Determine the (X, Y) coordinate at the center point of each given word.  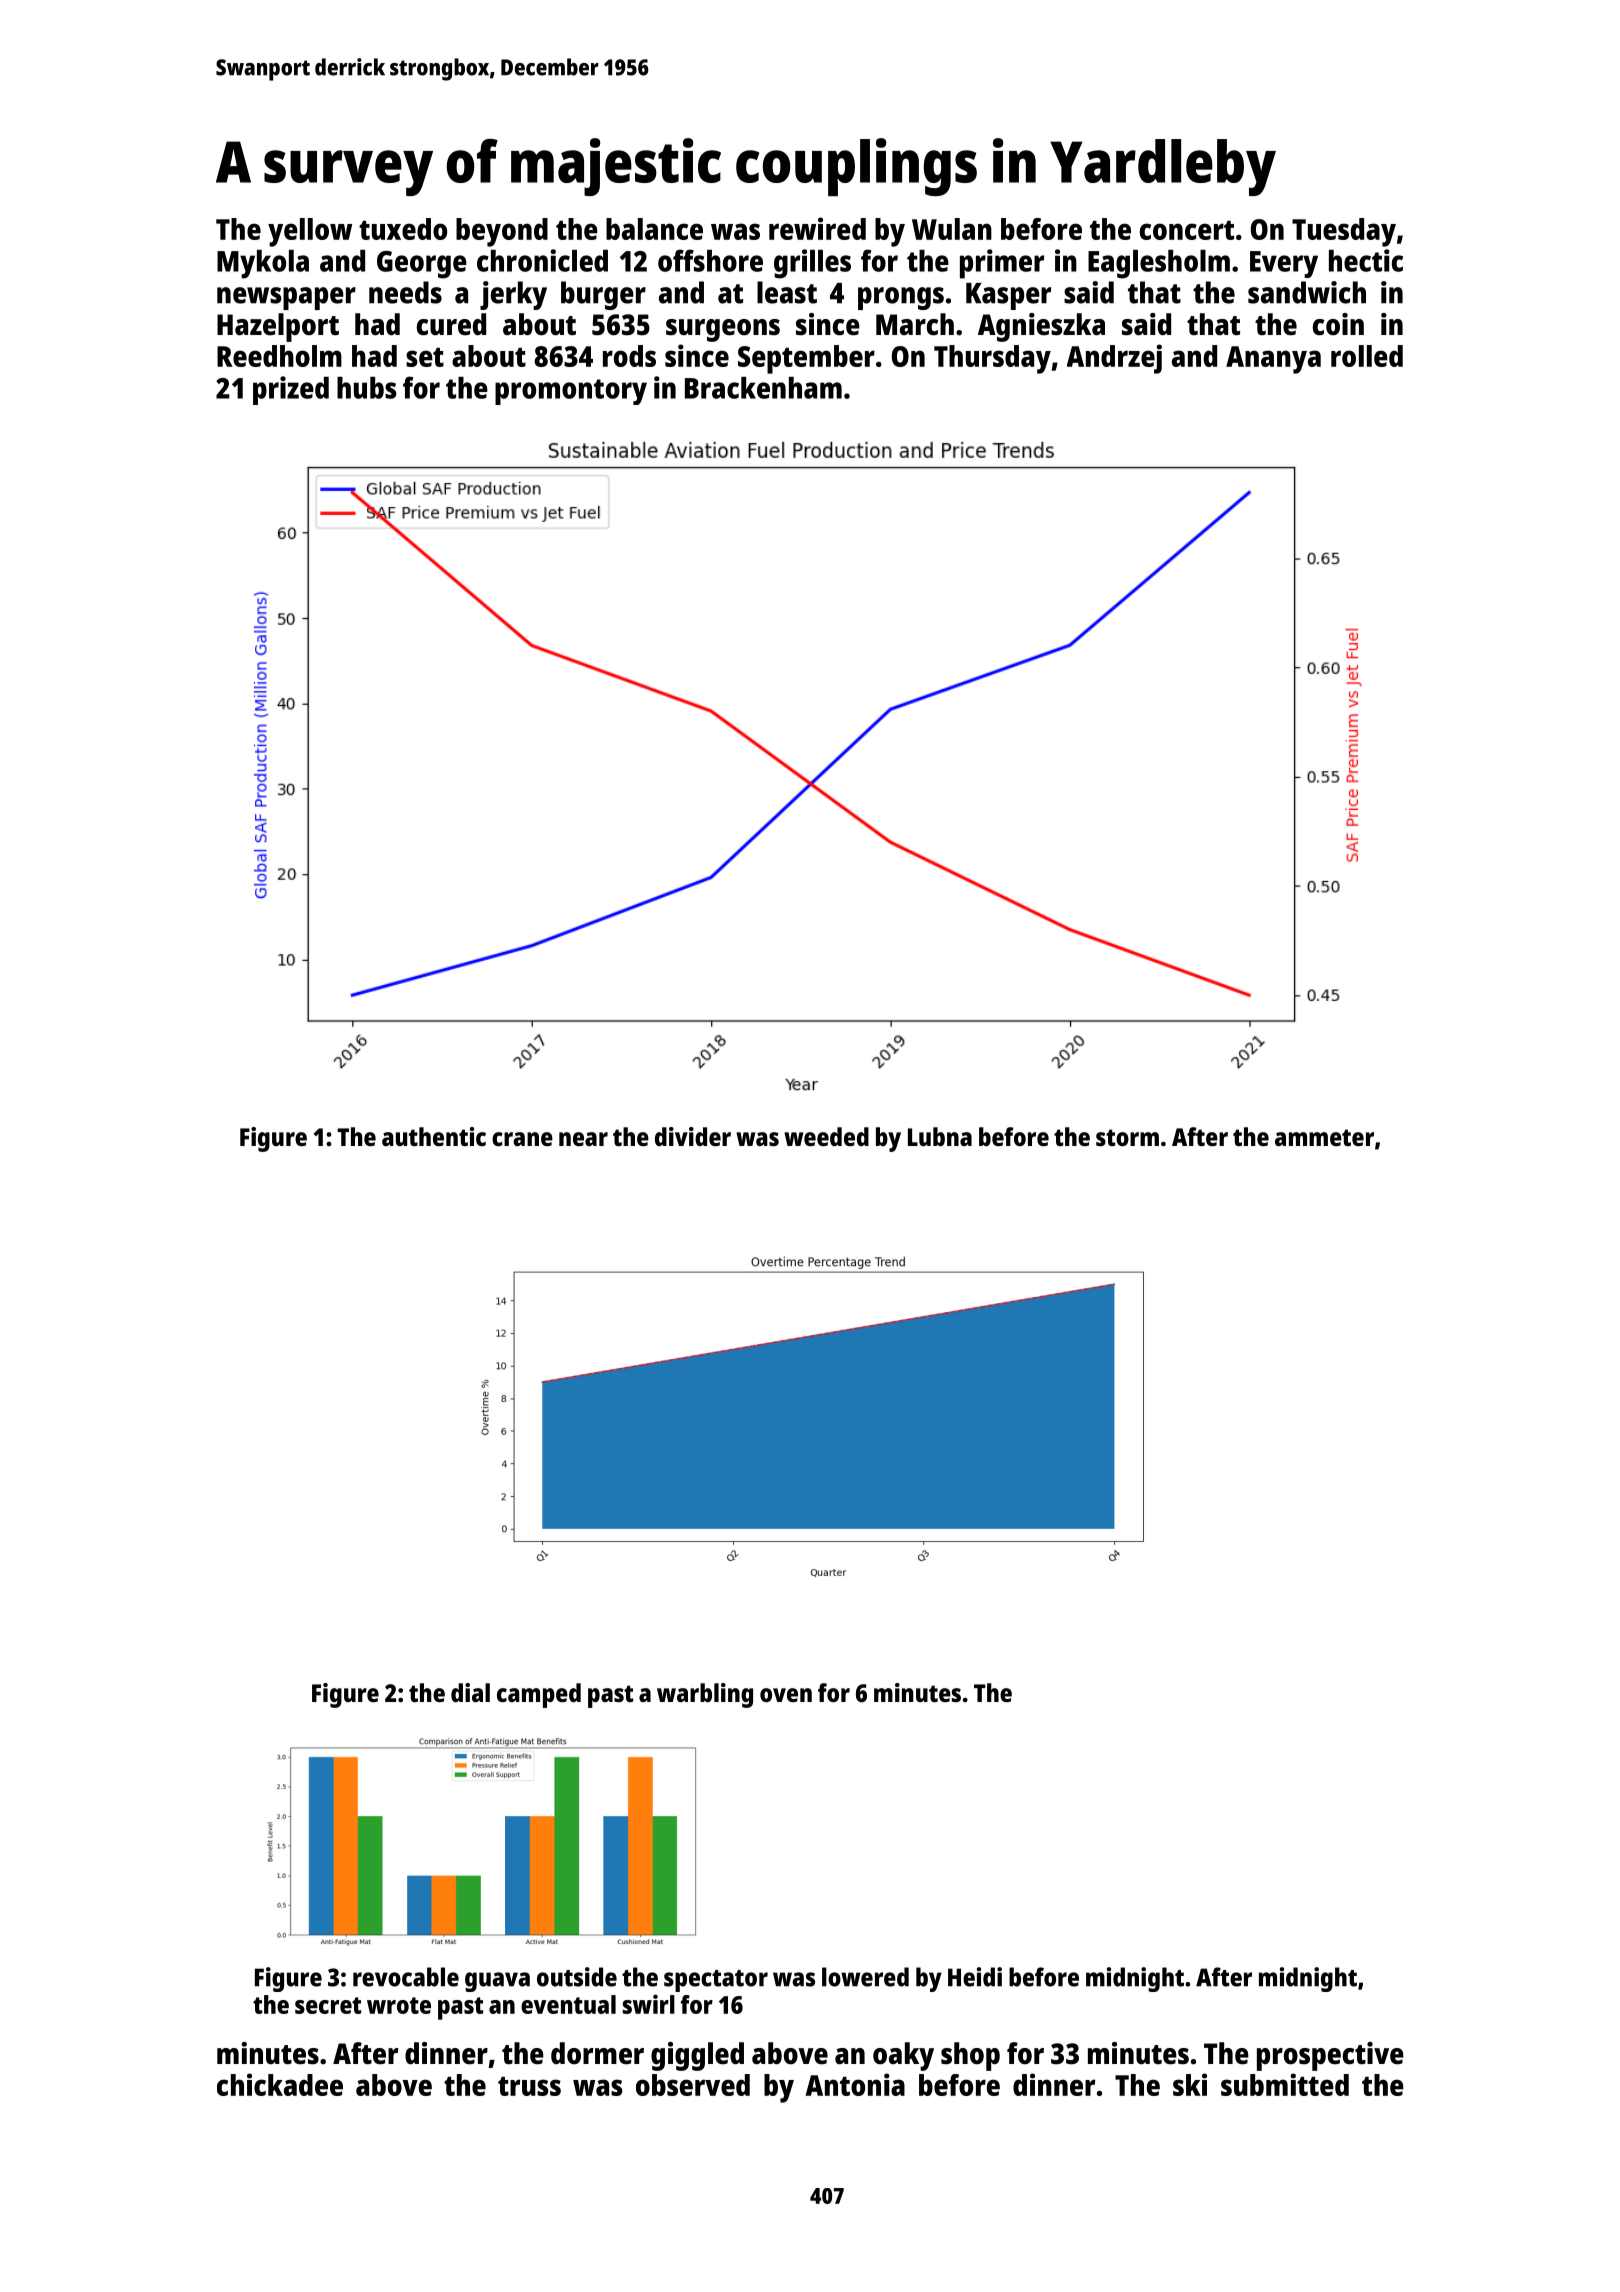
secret (328, 2005)
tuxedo (403, 229)
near (583, 1139)
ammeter (1324, 1137)
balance (654, 229)
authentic (434, 1136)
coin (1338, 324)
